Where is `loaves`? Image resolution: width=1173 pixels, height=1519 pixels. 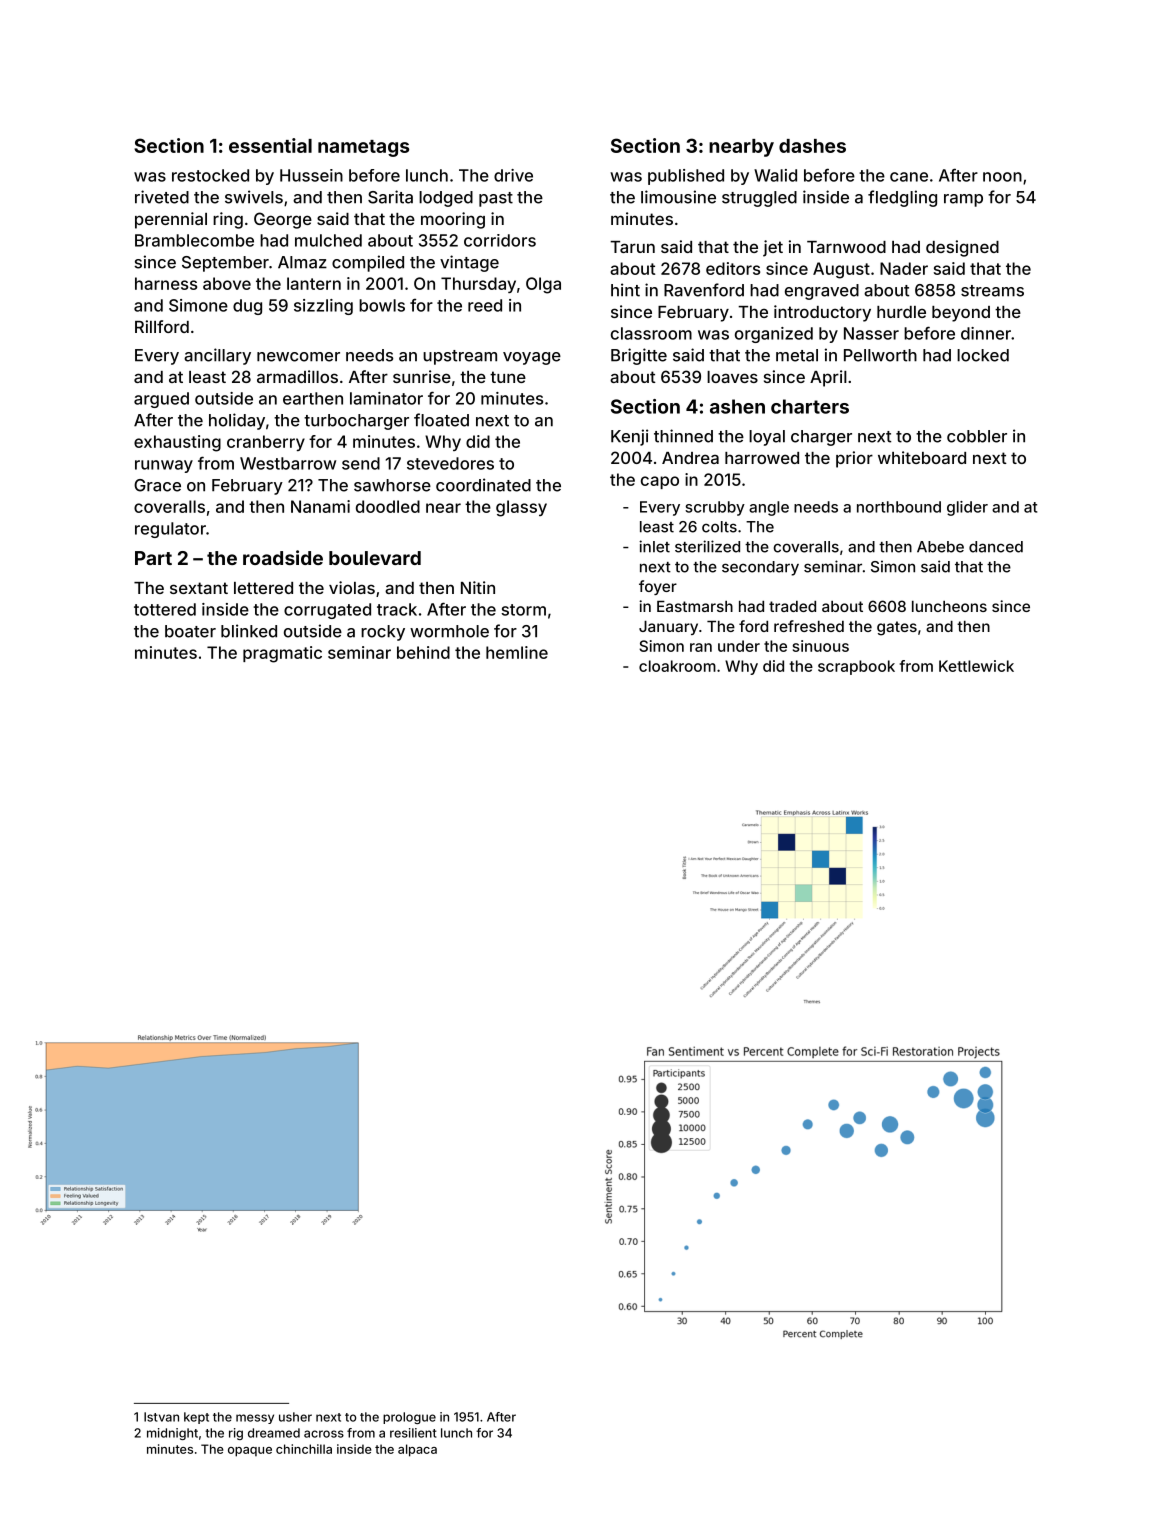 loaves is located at coordinates (732, 377).
